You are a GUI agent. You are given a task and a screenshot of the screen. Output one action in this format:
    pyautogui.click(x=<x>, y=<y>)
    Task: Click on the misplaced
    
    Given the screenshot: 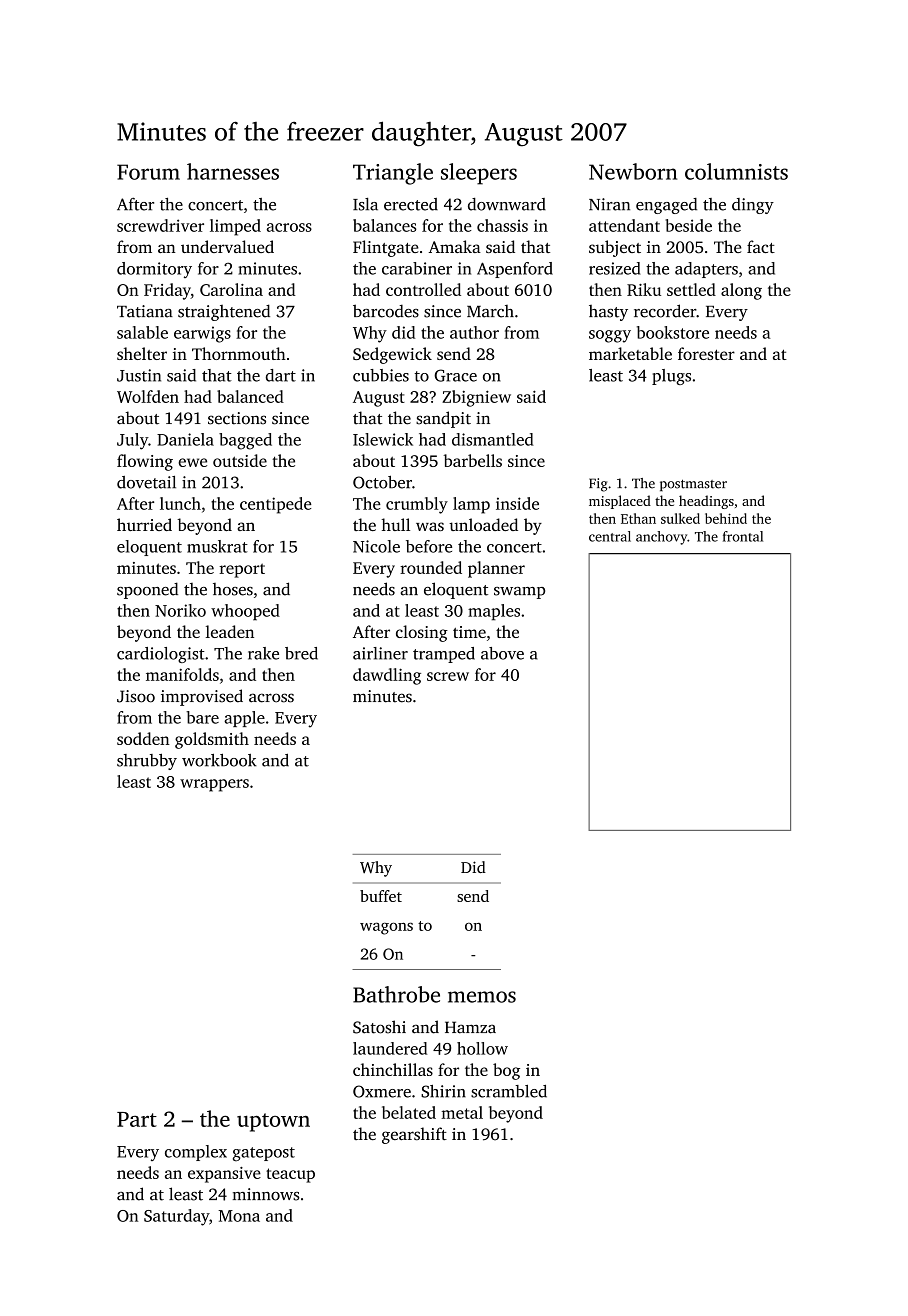 What is the action you would take?
    pyautogui.click(x=620, y=502)
